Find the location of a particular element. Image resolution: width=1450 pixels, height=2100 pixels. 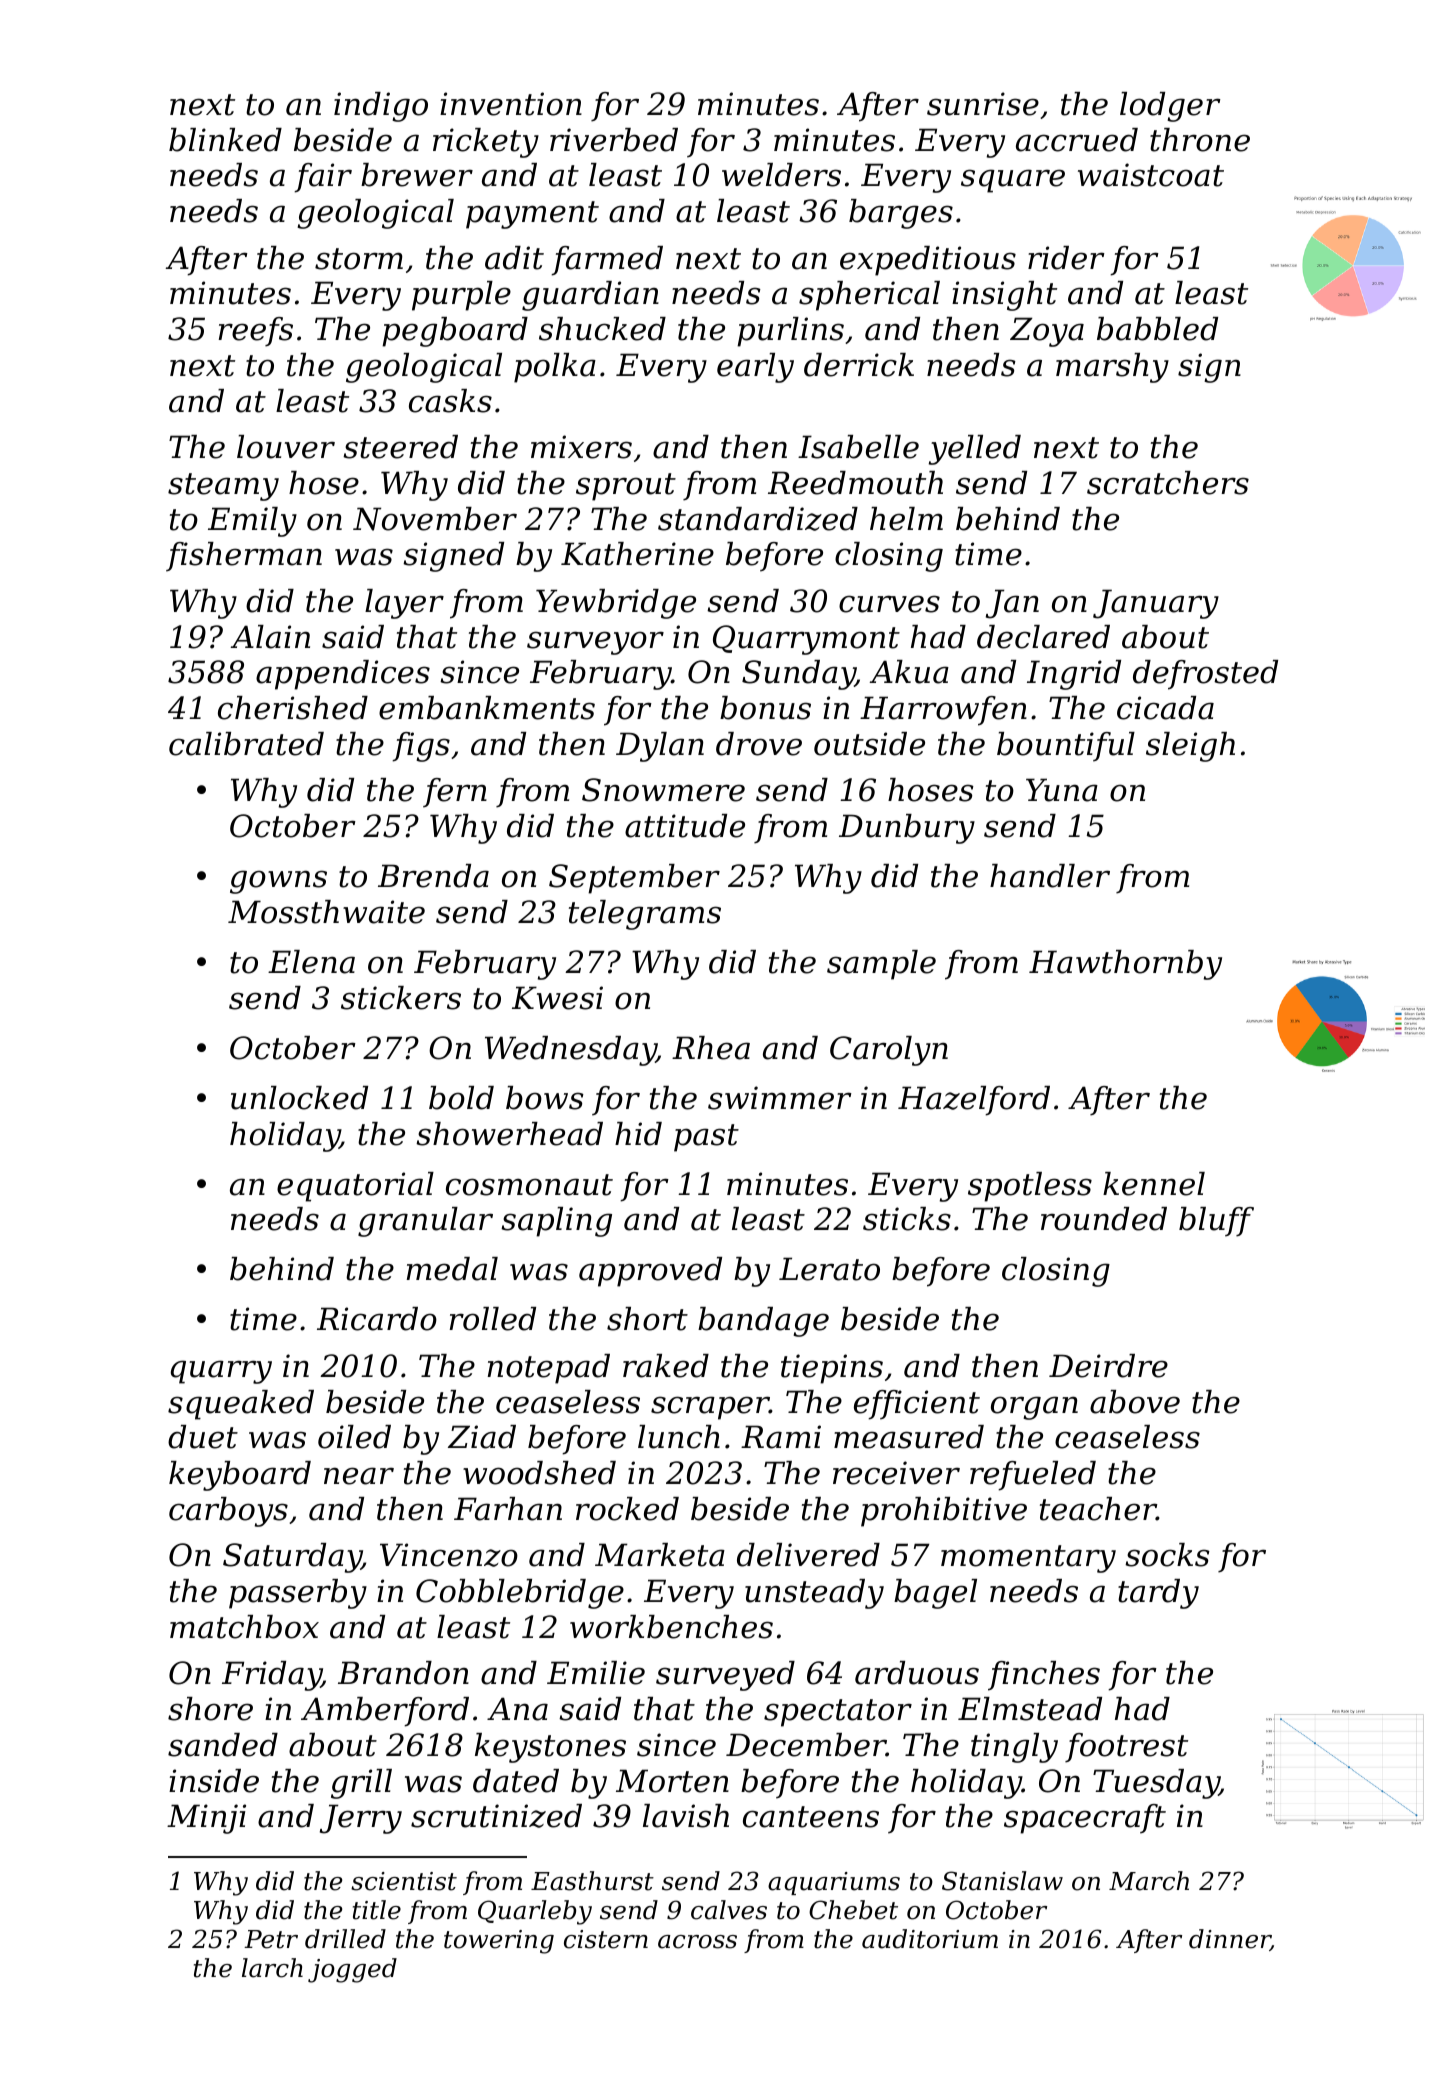

brewer is located at coordinates (417, 175).
